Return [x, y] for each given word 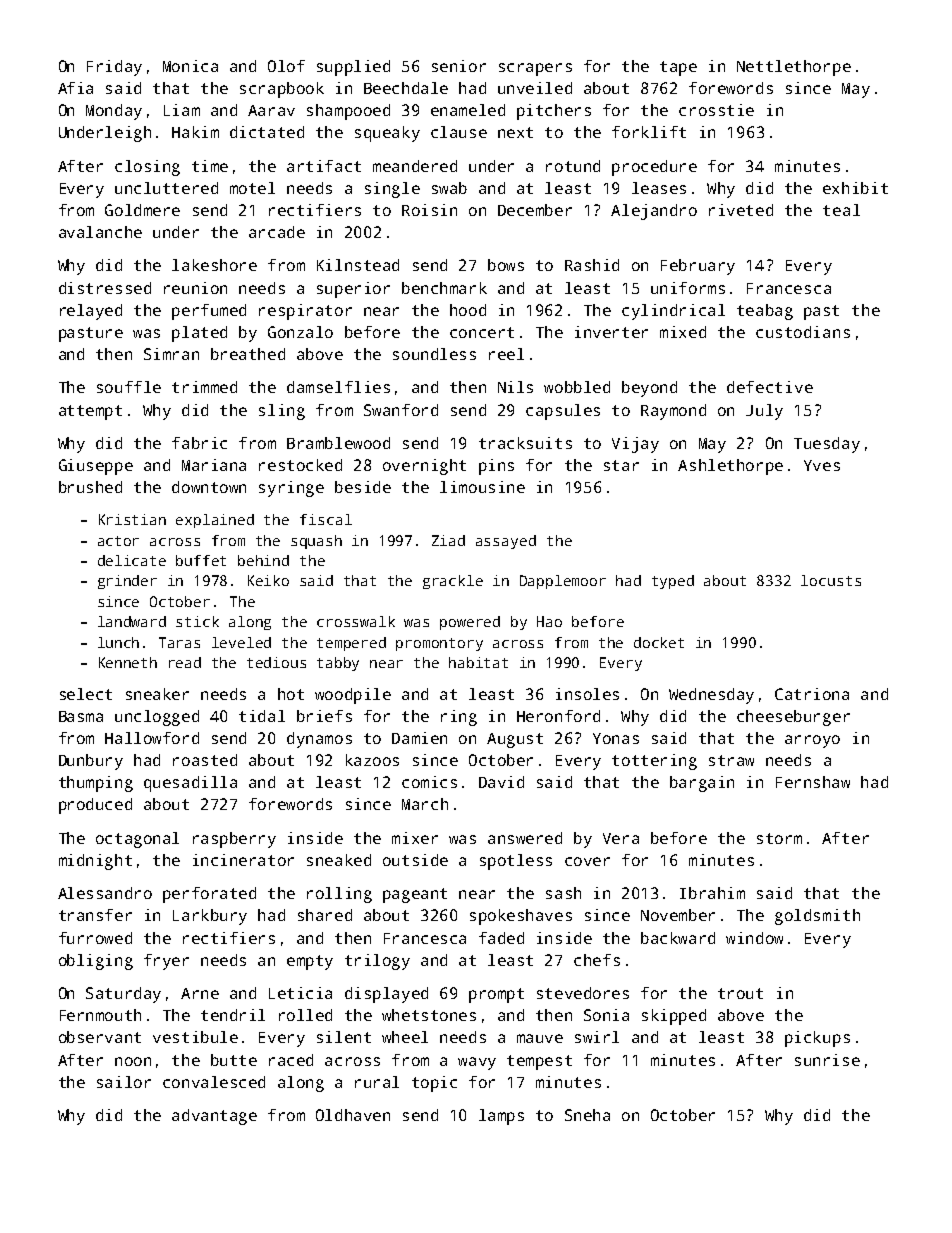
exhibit [855, 188]
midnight [95, 862]
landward [132, 621]
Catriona [812, 694]
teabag [765, 312]
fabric [199, 443]
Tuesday [827, 445]
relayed [91, 312]
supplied [353, 68]
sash [563, 893]
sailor [124, 1082]
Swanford [401, 410]
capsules [563, 412]
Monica [190, 66]
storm [779, 838]
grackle [453, 582]
